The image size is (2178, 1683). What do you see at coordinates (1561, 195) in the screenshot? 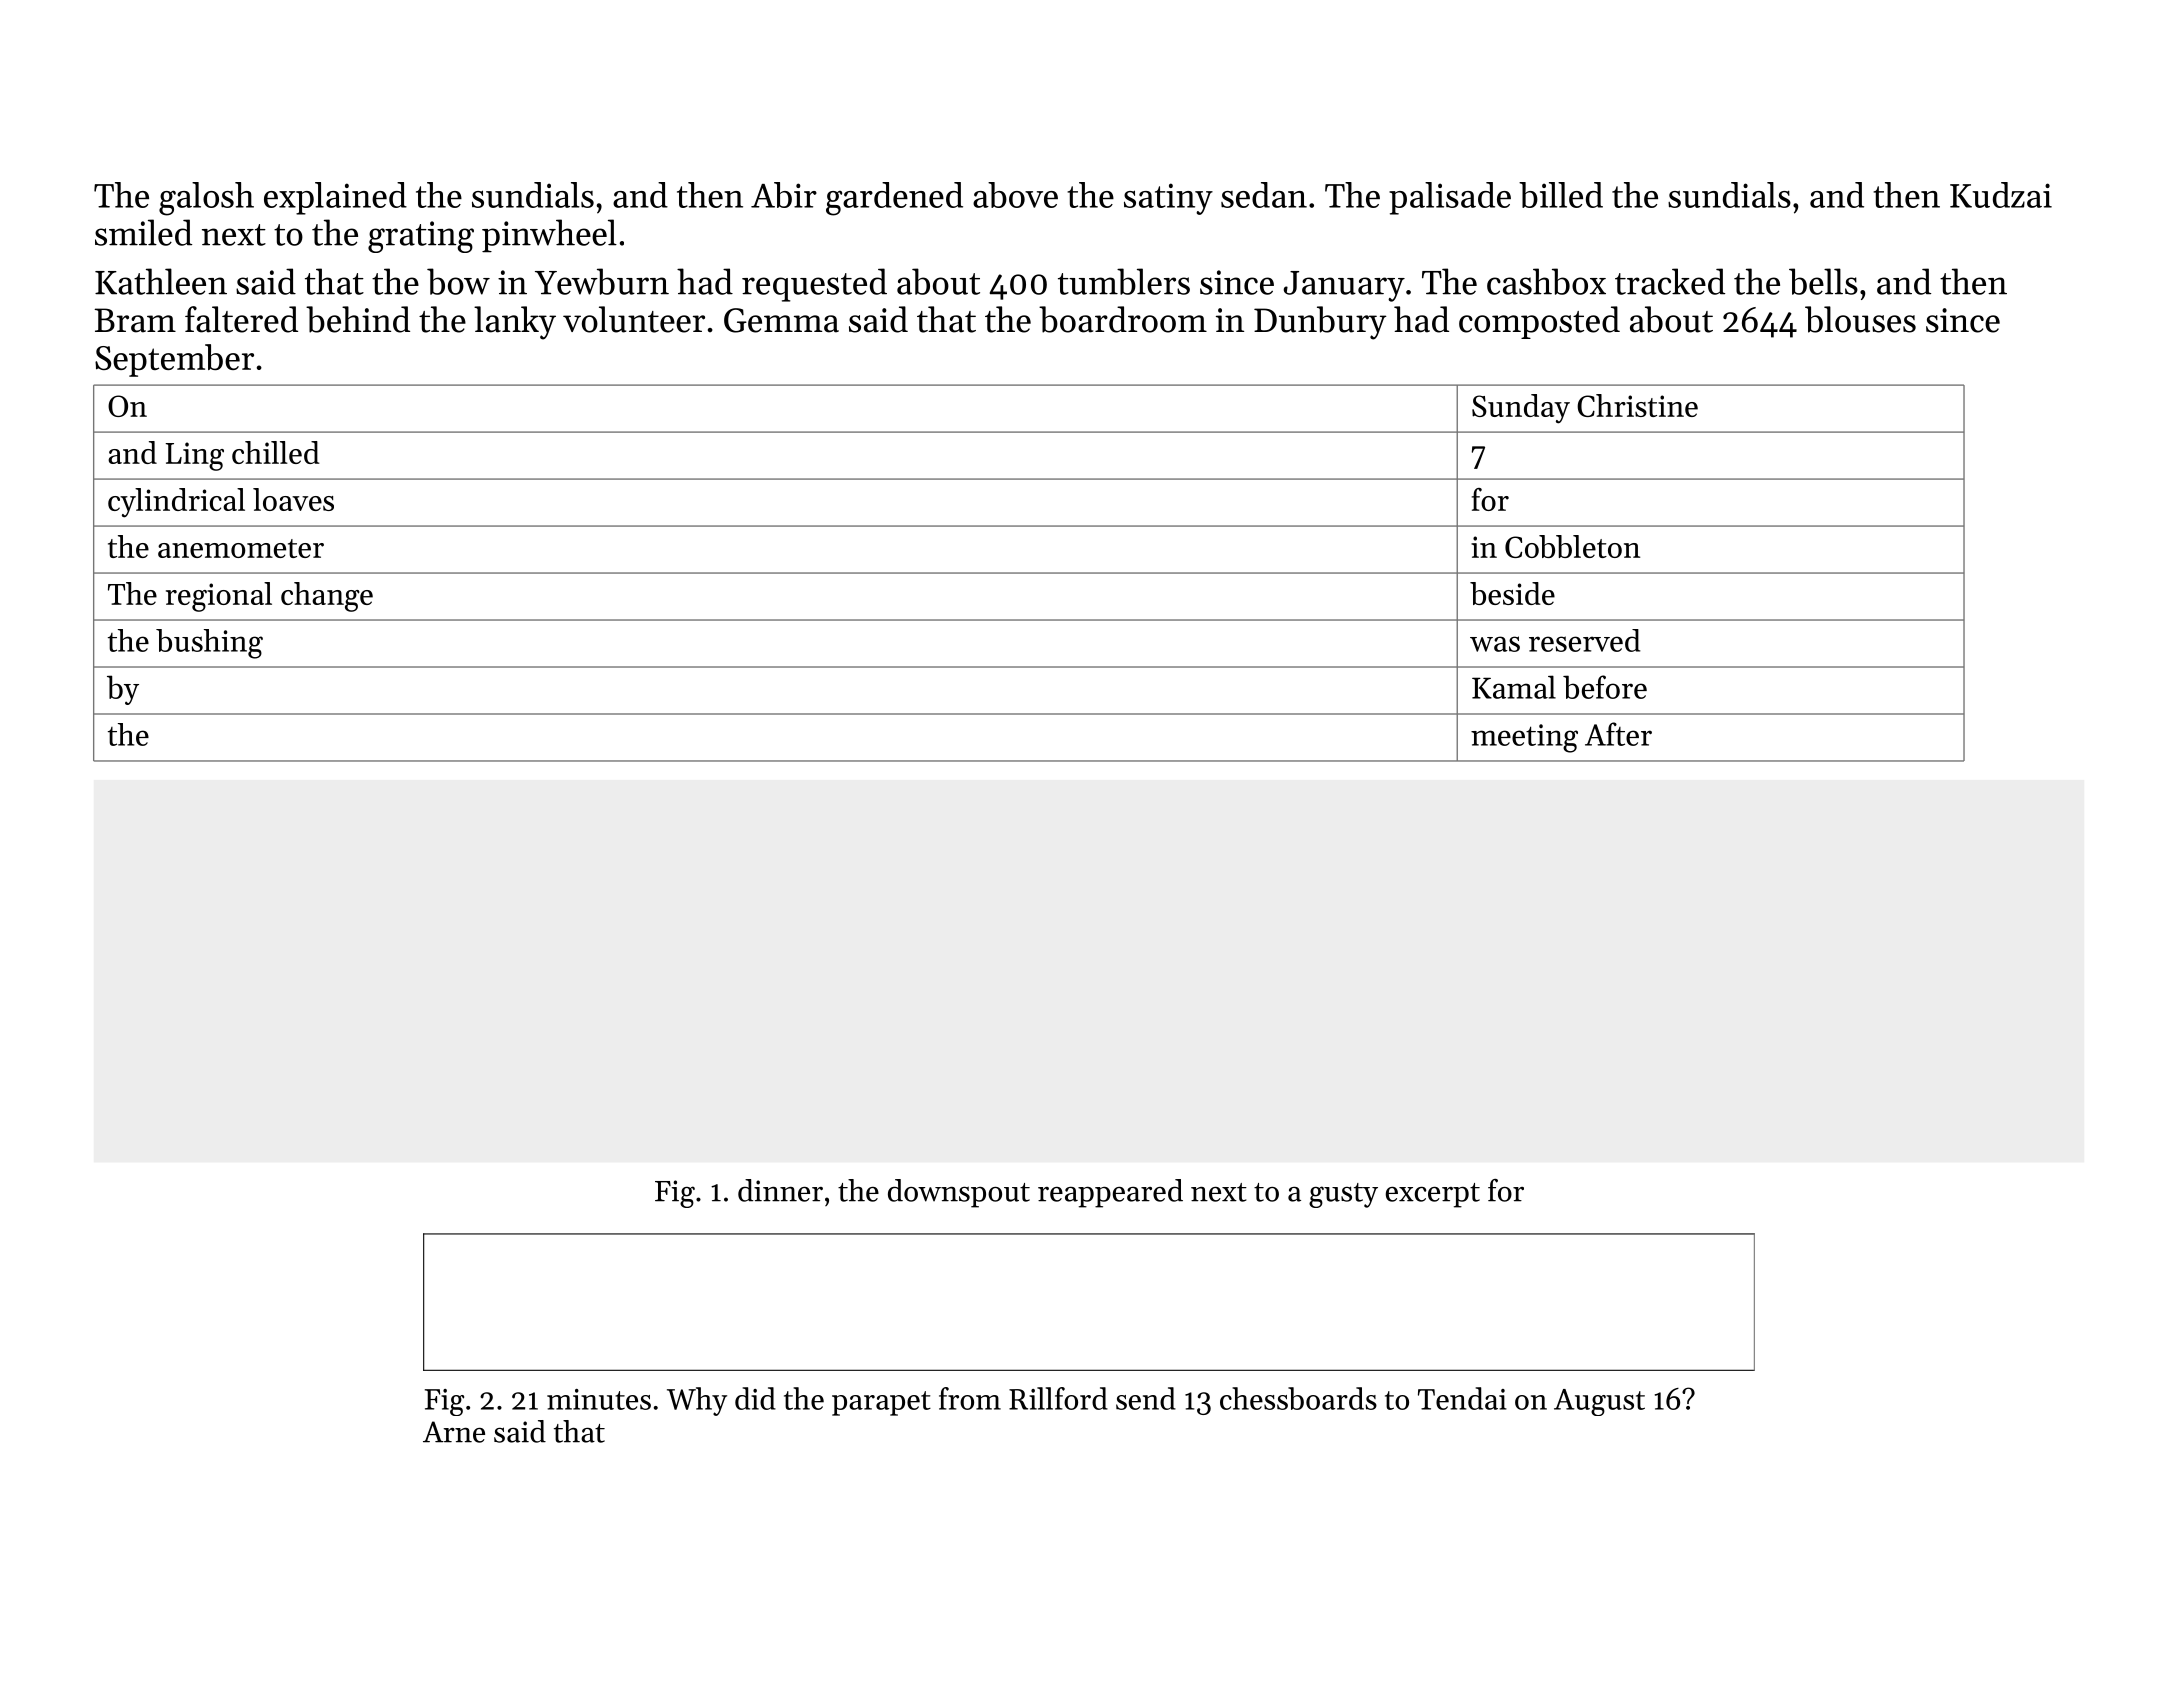
I see `billed` at bounding box center [1561, 195].
